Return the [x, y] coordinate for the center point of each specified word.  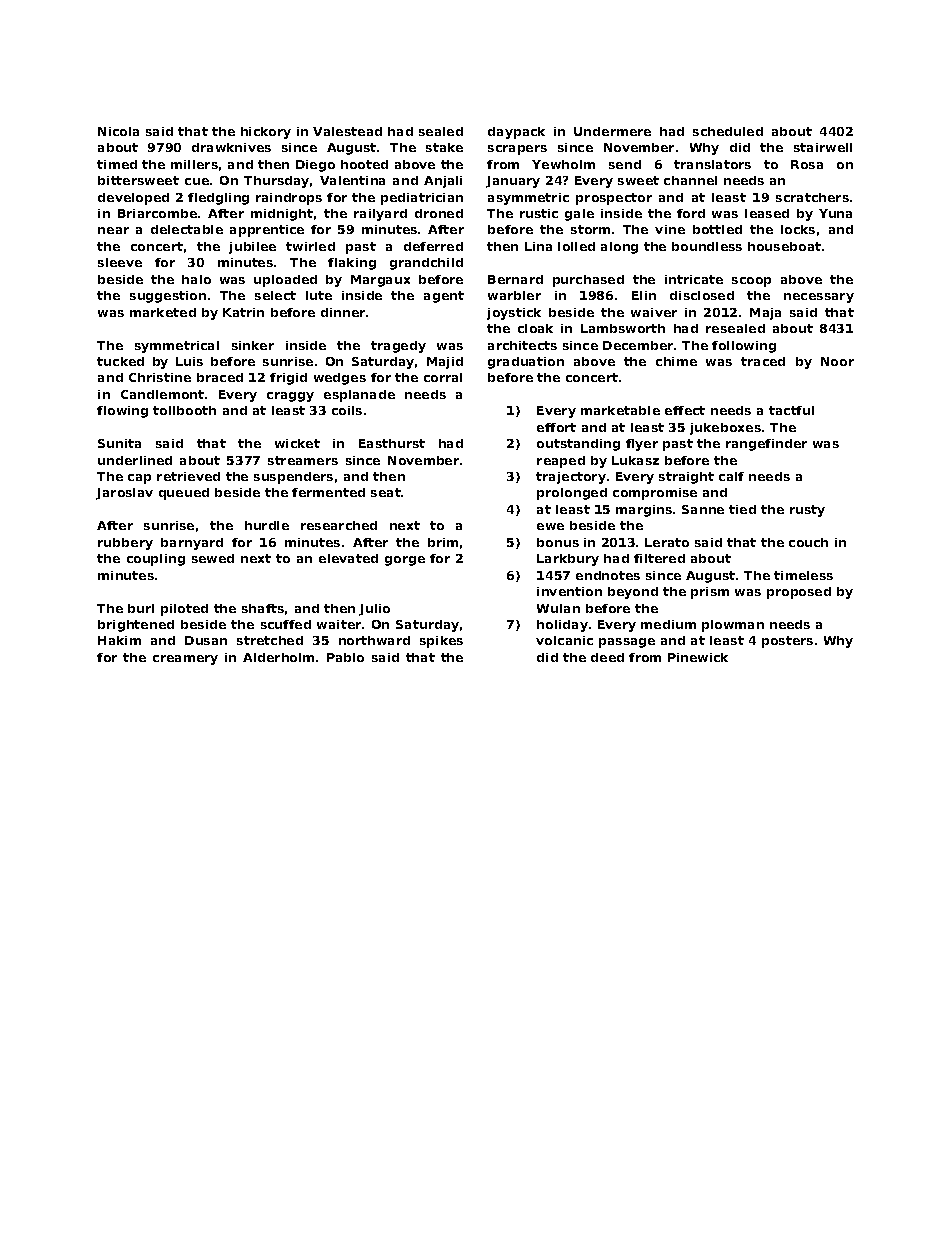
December [638, 345]
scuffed [286, 624]
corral [443, 377]
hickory [266, 133]
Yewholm [563, 164]
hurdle [267, 525]
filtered [659, 558]
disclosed [702, 295]
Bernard [515, 279]
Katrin [243, 312]
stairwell [823, 147]
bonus [558, 542]
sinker [253, 345]
